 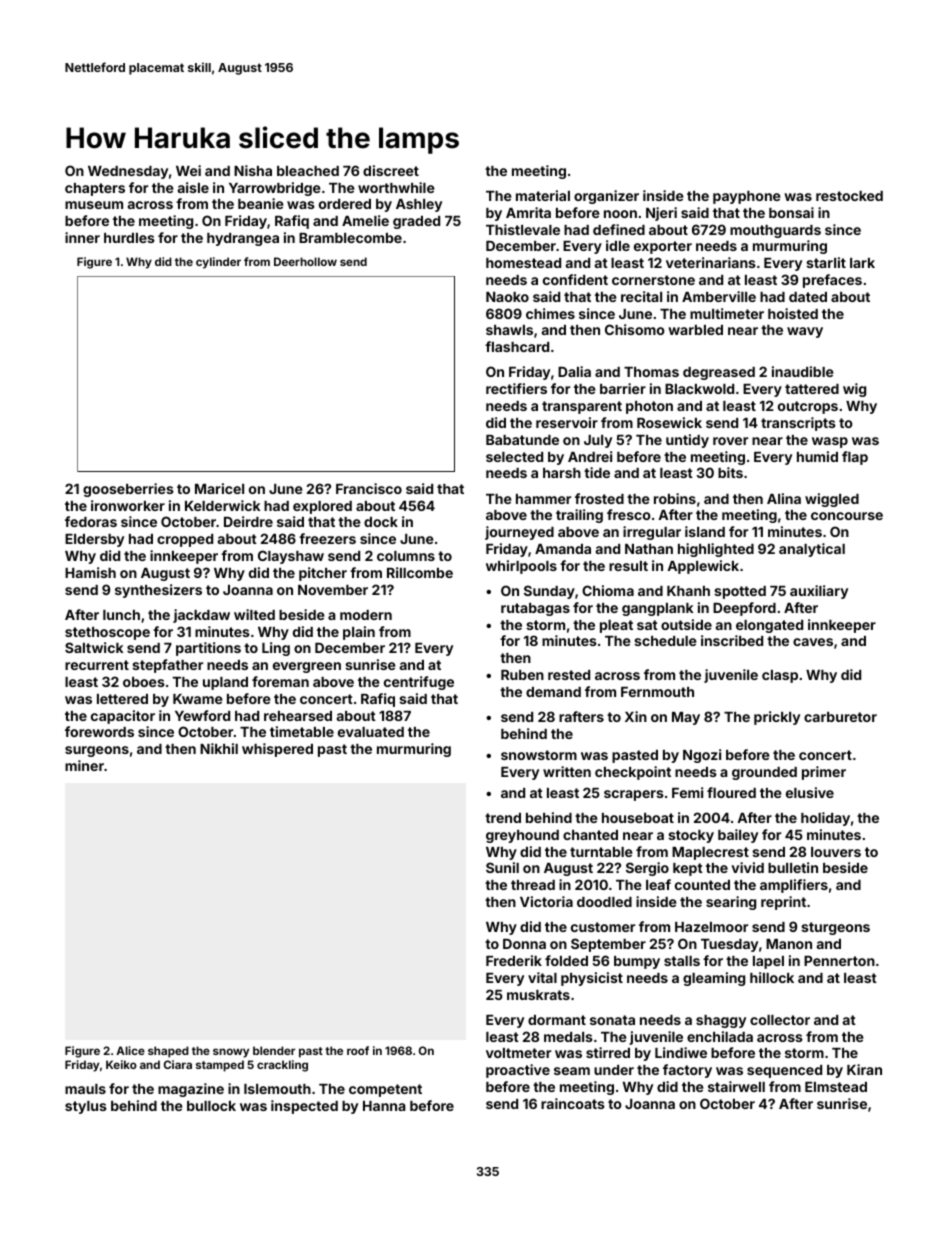 I want to click on lark, so click(x=862, y=263).
